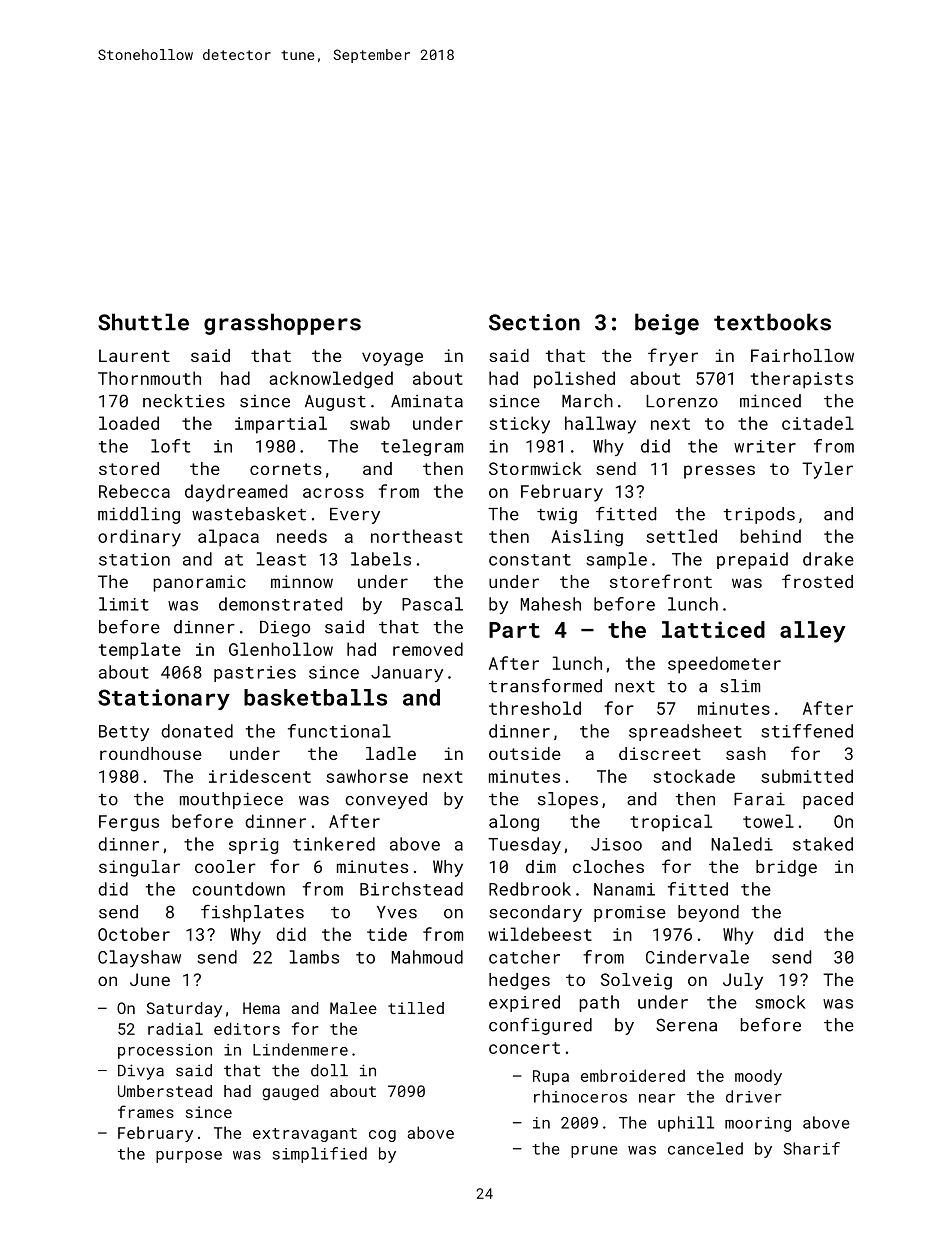 The width and height of the screenshot is (952, 1233). I want to click on neckties, so click(184, 401).
